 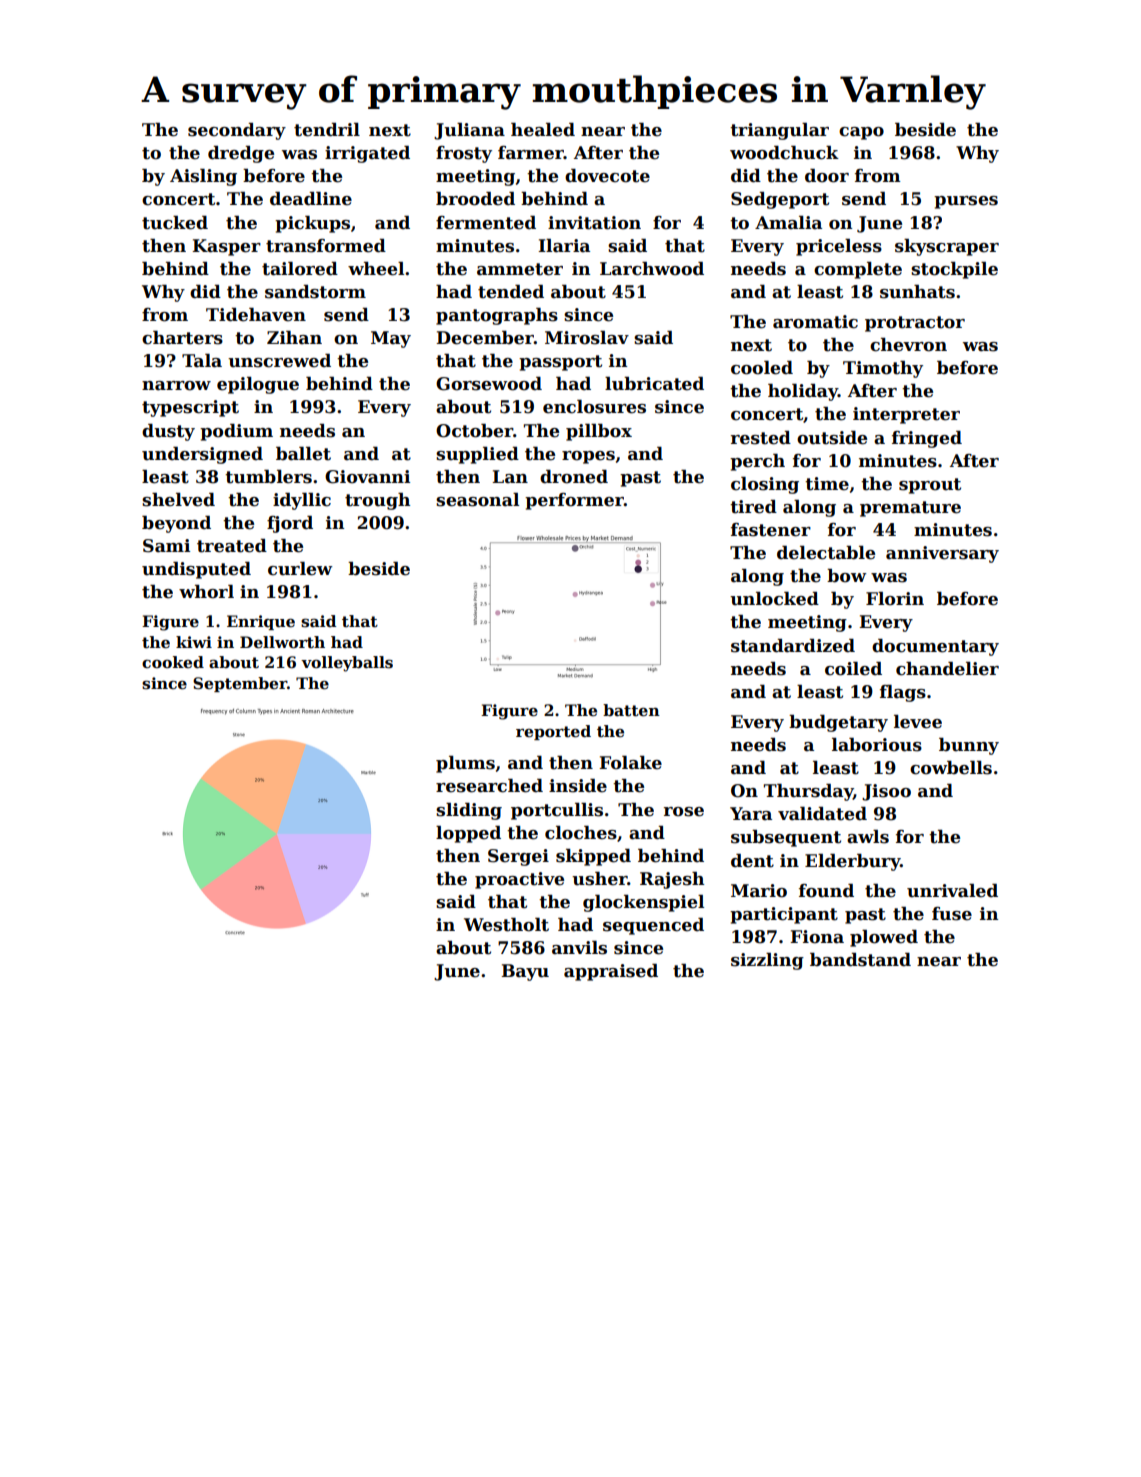 What do you see at coordinates (861, 133) in the screenshot?
I see `capo` at bounding box center [861, 133].
